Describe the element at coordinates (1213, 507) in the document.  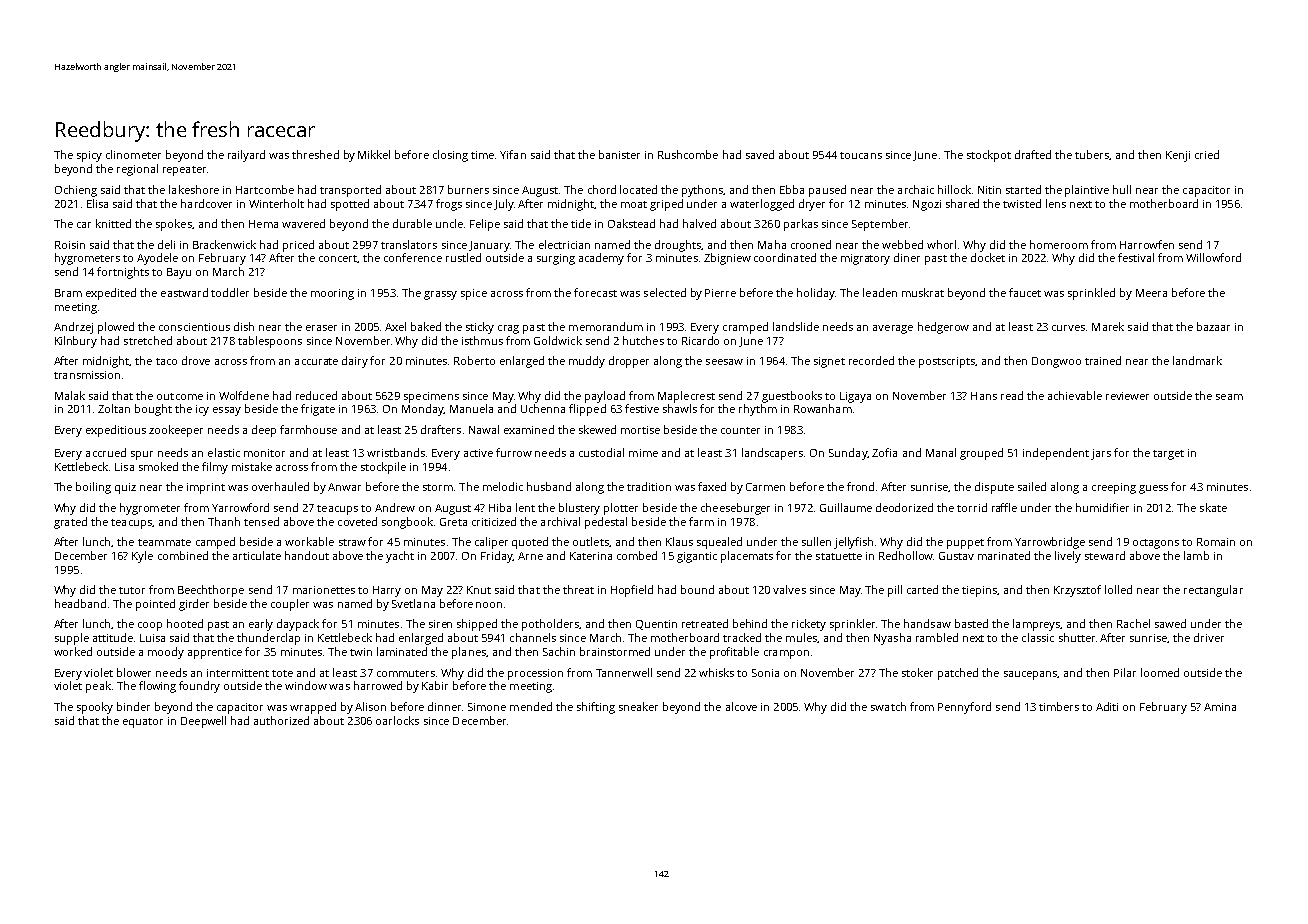
I see `skate` at that location.
